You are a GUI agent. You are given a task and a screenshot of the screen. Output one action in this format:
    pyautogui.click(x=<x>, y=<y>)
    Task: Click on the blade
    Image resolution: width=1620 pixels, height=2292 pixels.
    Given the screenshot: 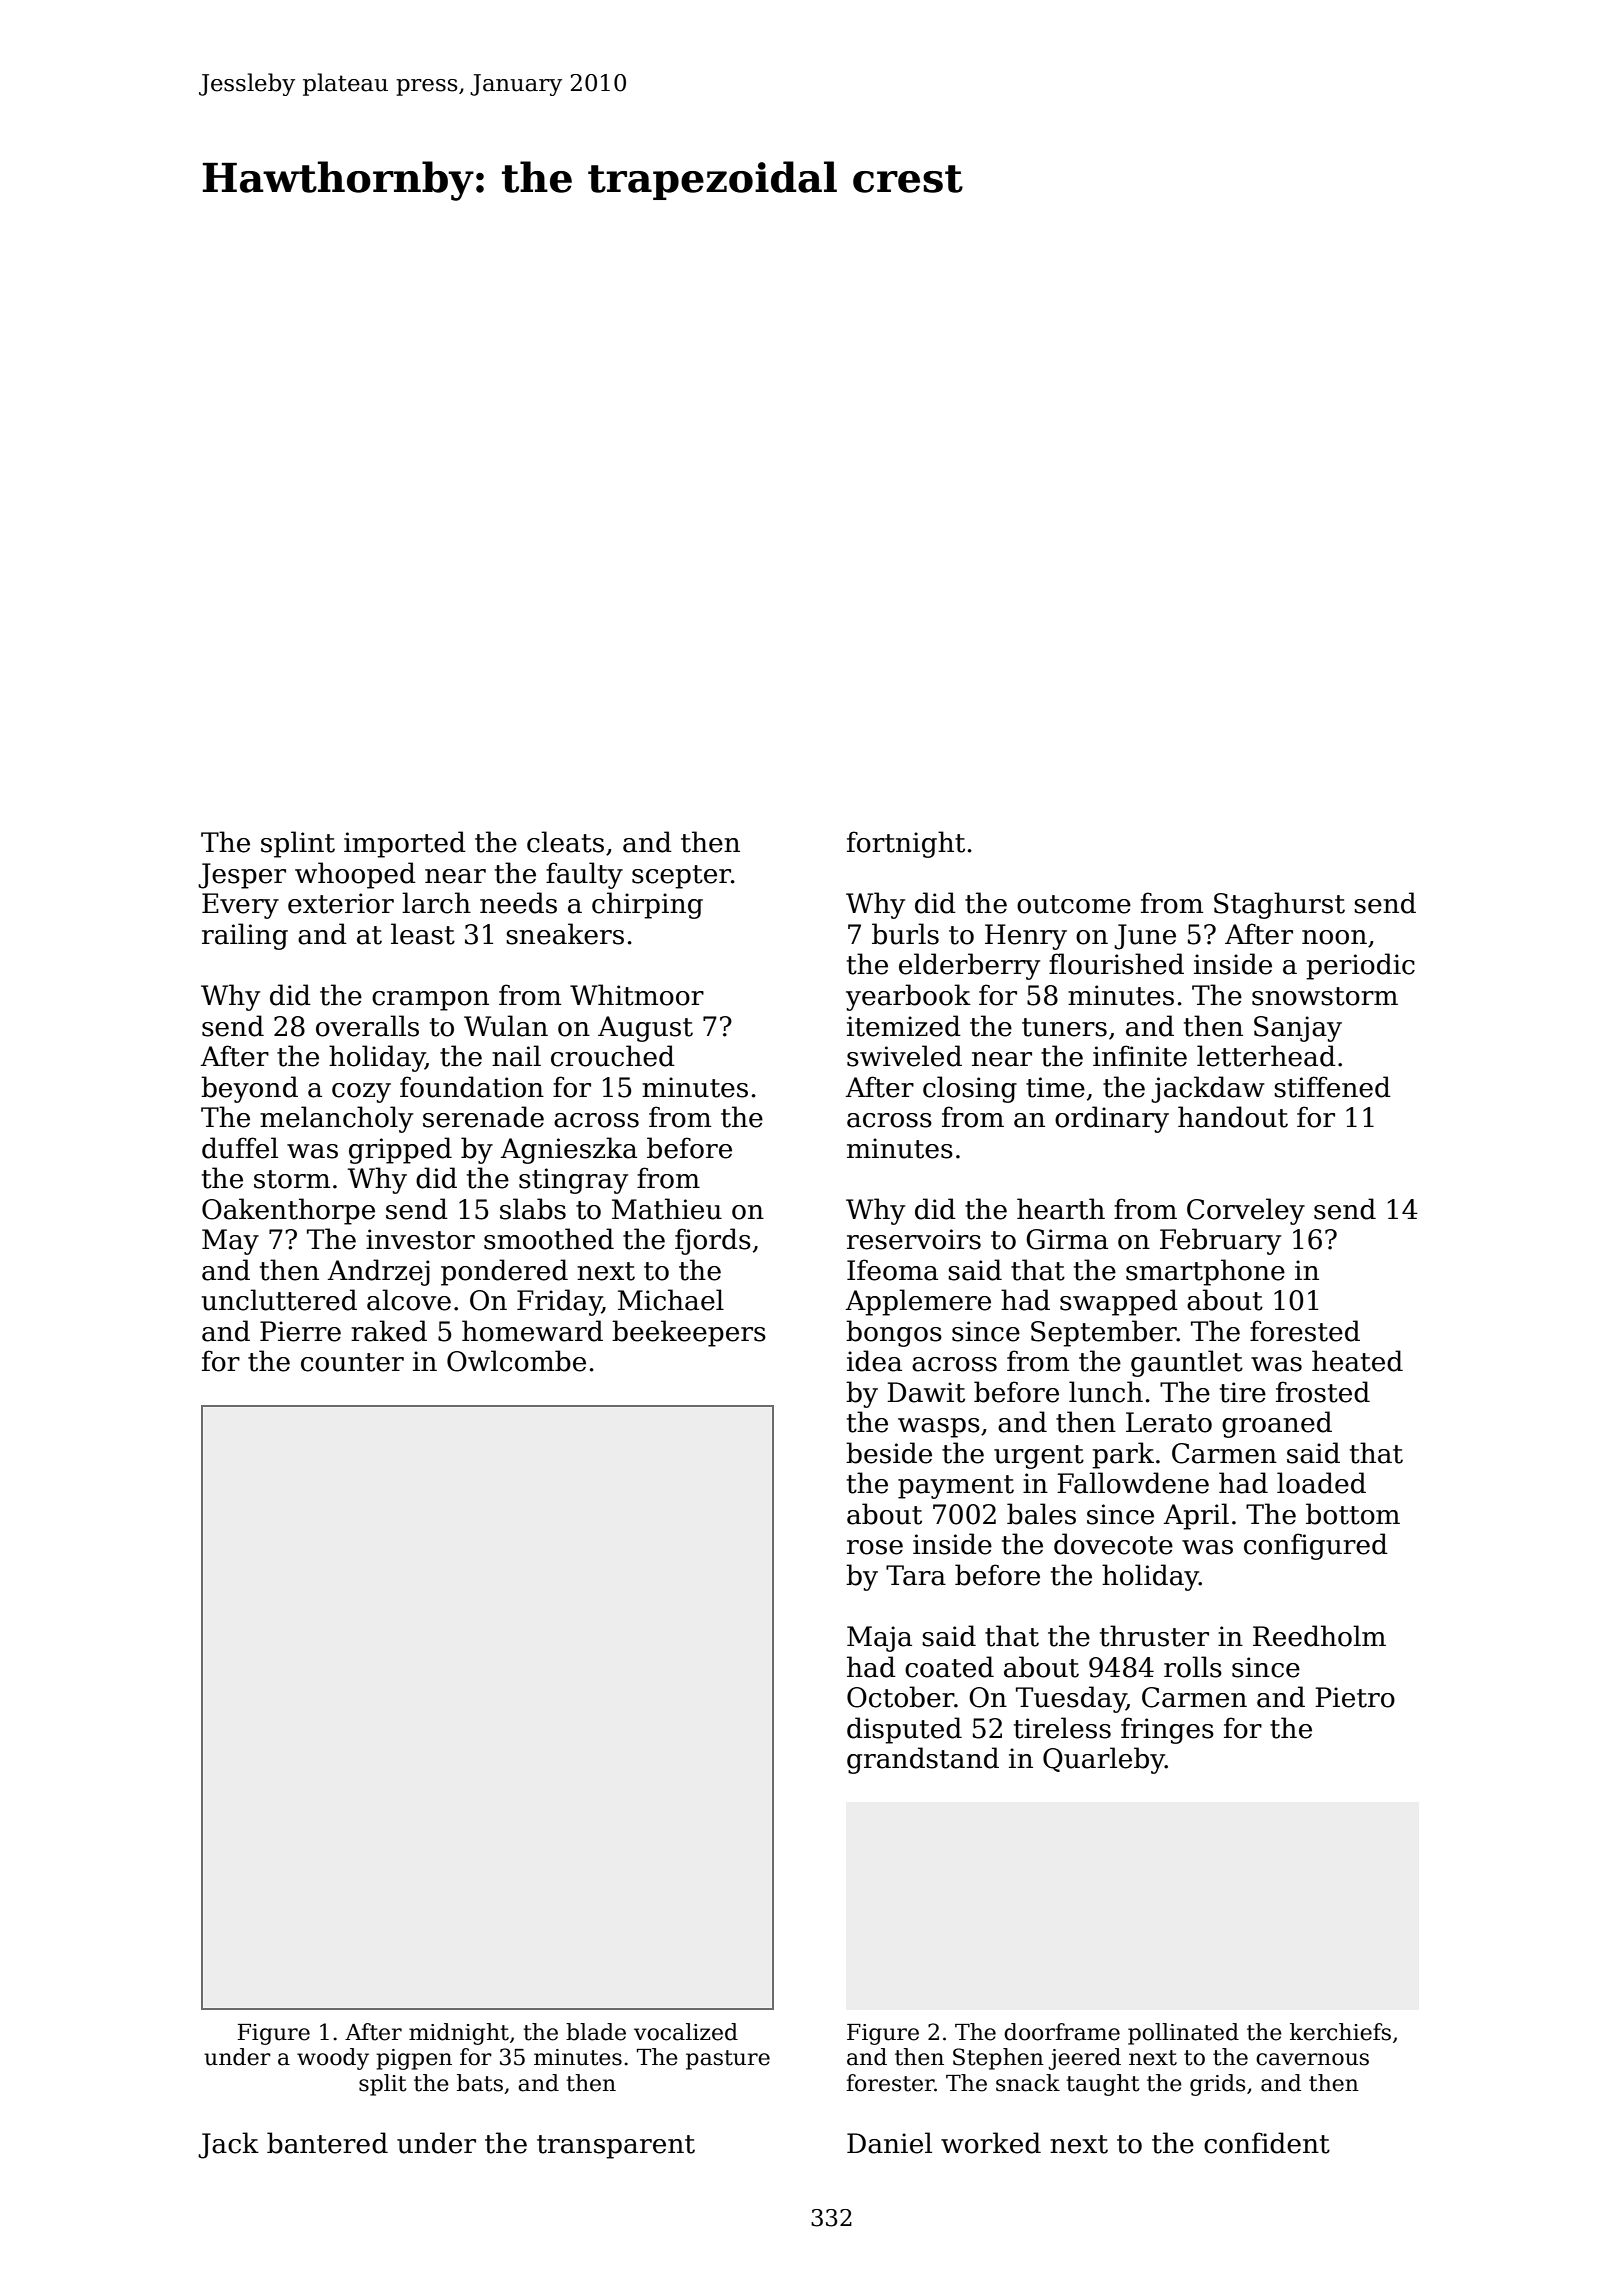 What is the action you would take?
    pyautogui.click(x=596, y=2032)
